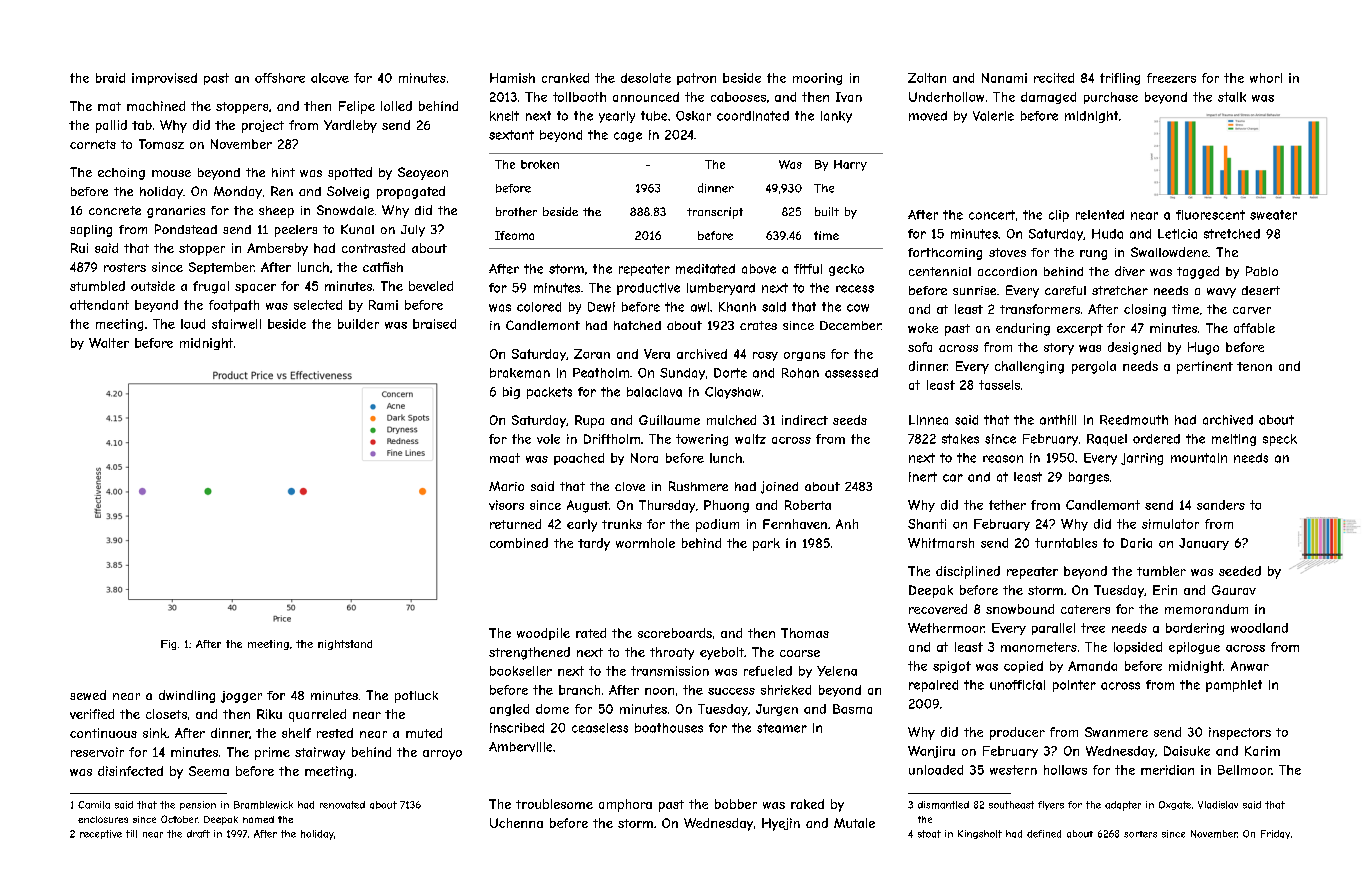 The height and width of the page is (887, 1372). Describe the element at coordinates (941, 543) in the page. I see `Whitmarsh` at that location.
